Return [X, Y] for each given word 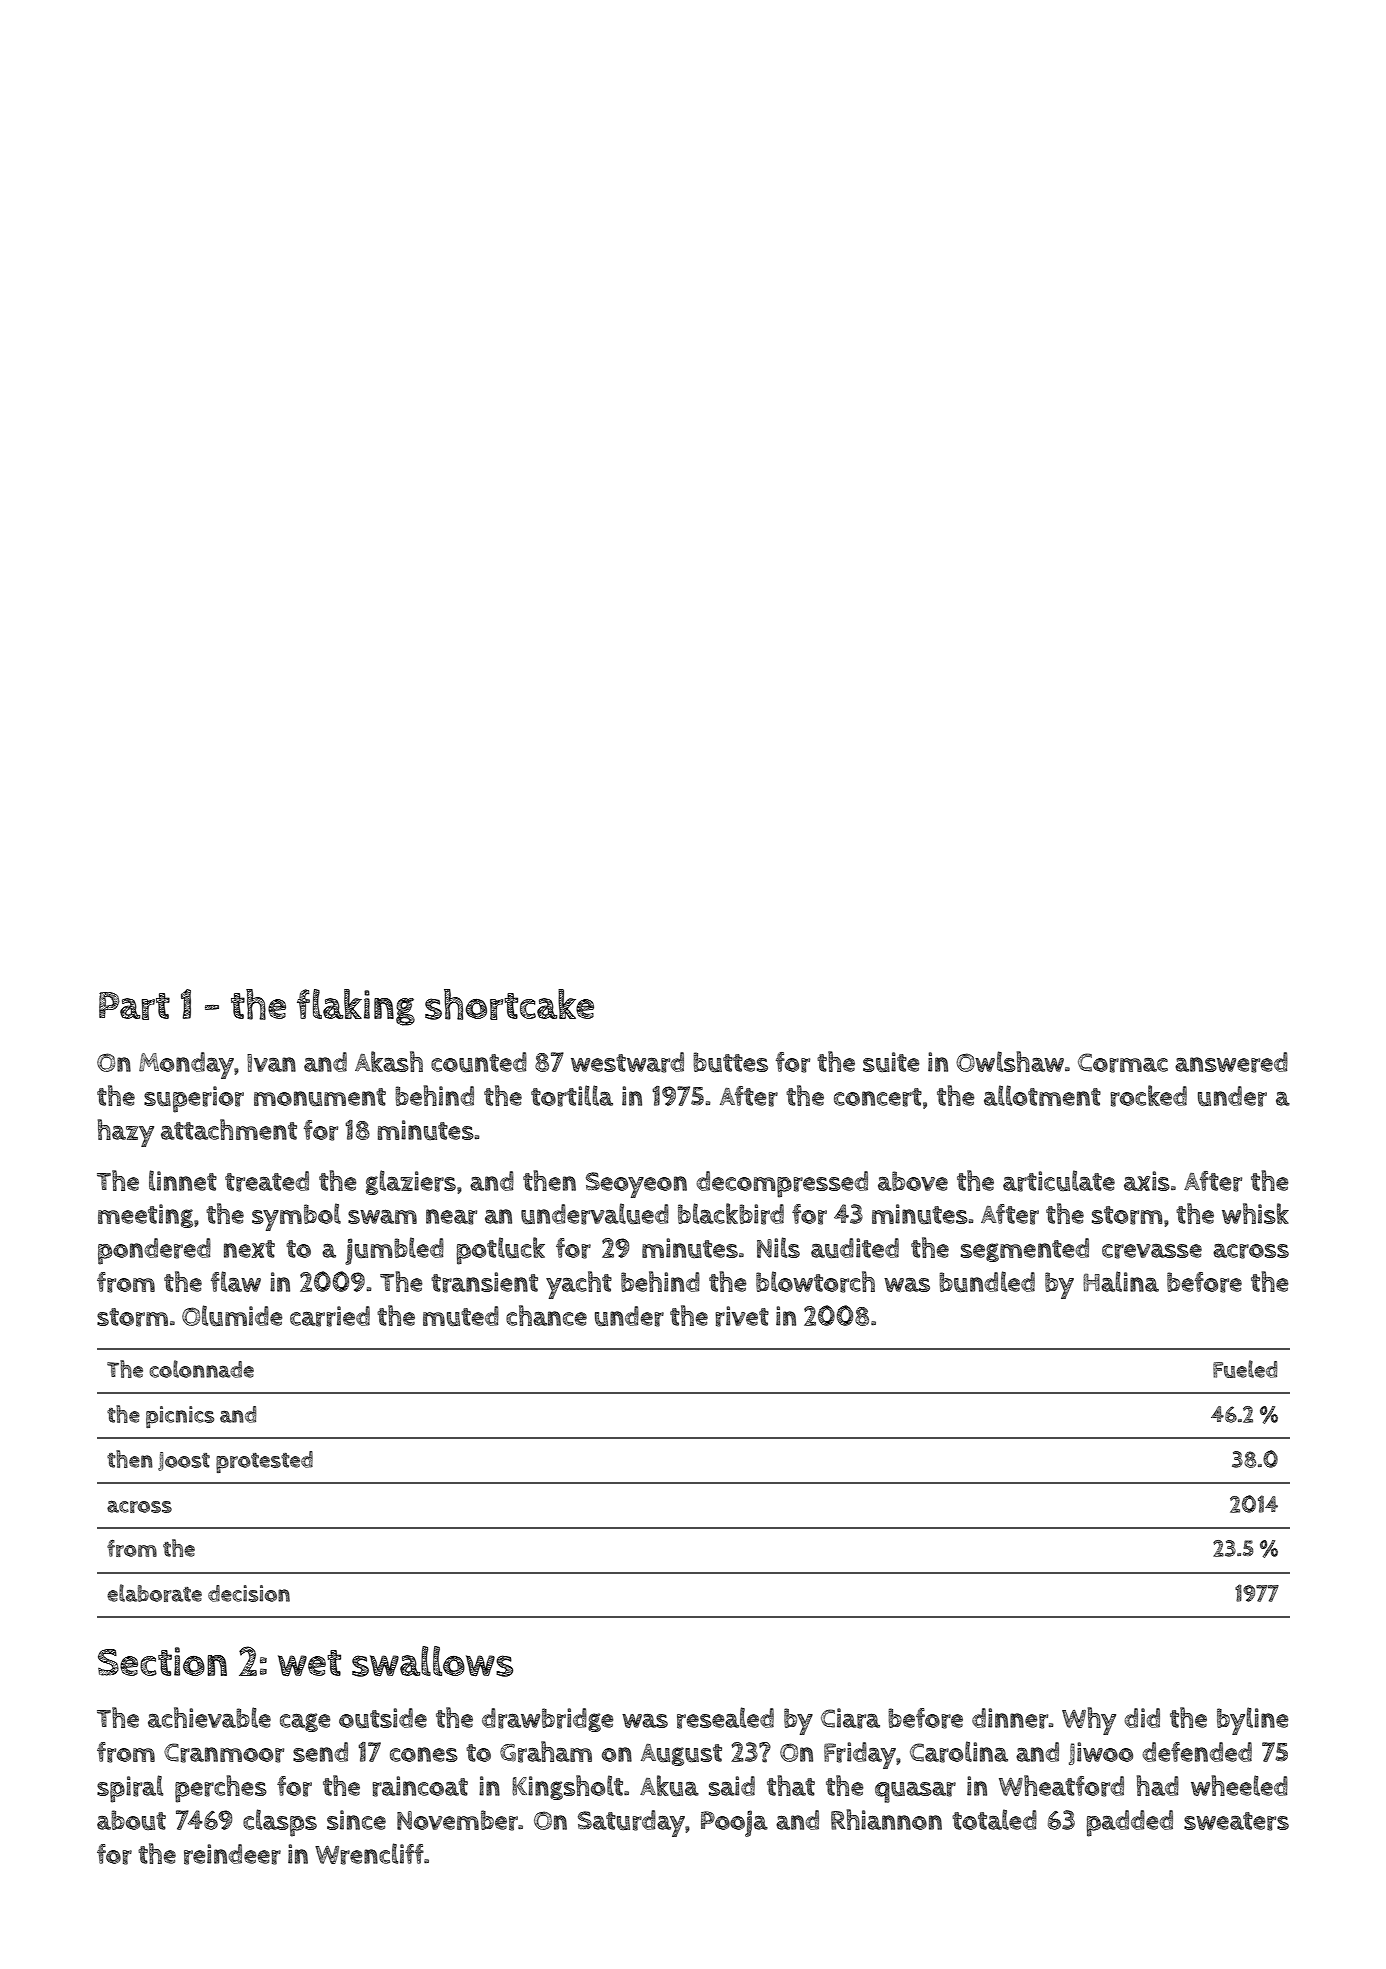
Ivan [271, 1063]
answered [1231, 1062]
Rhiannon [886, 1819]
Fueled [1245, 1369]
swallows [432, 1661]
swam [382, 1216]
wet [309, 1663]
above [913, 1181]
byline [1252, 1721]
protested [264, 1462]
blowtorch [815, 1282]
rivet [742, 1316]
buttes [730, 1062]
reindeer [232, 1854]
